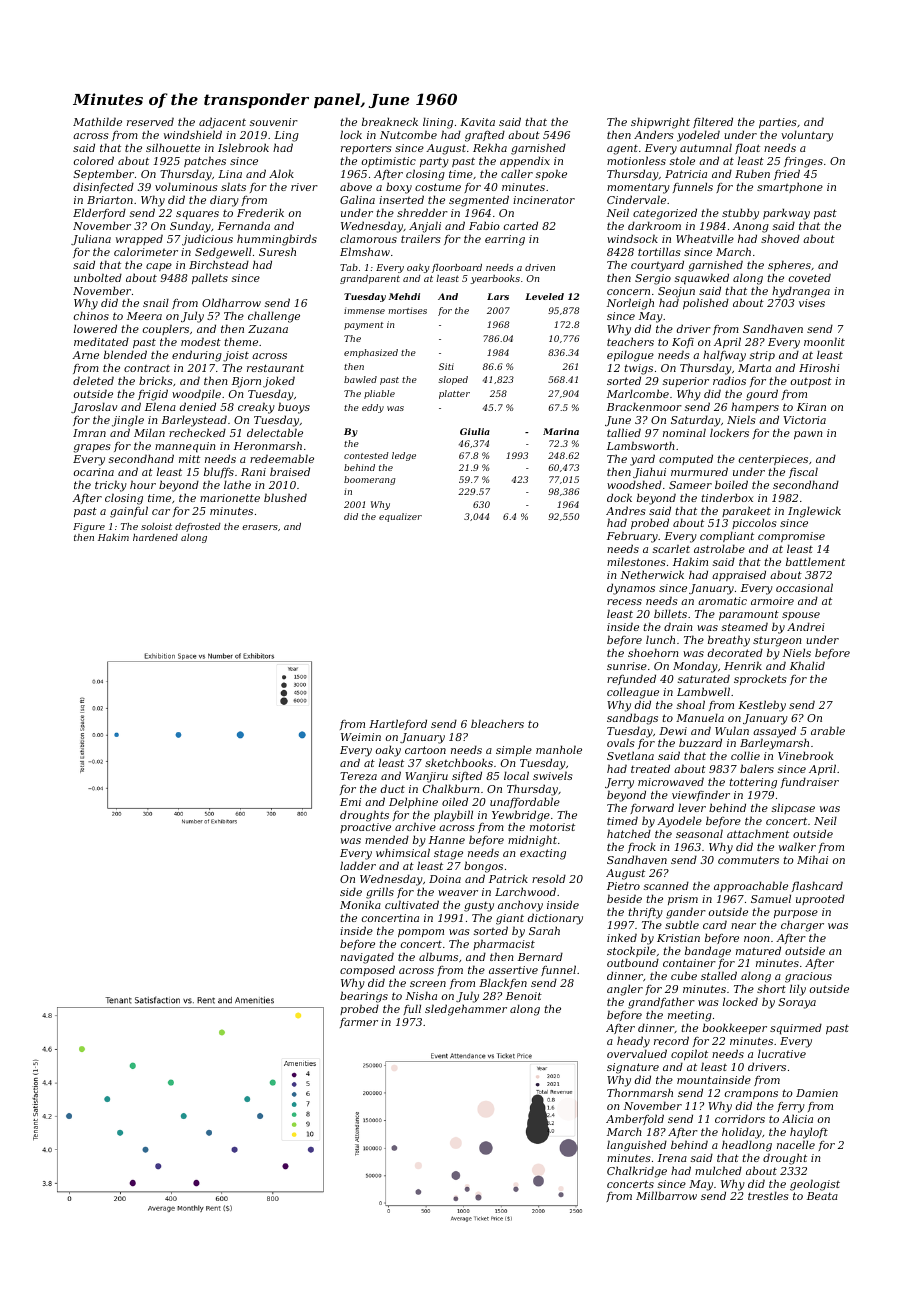 The height and width of the screenshot is (1308, 924). Describe the element at coordinates (701, 795) in the screenshot. I see `viewfinder` at that location.
